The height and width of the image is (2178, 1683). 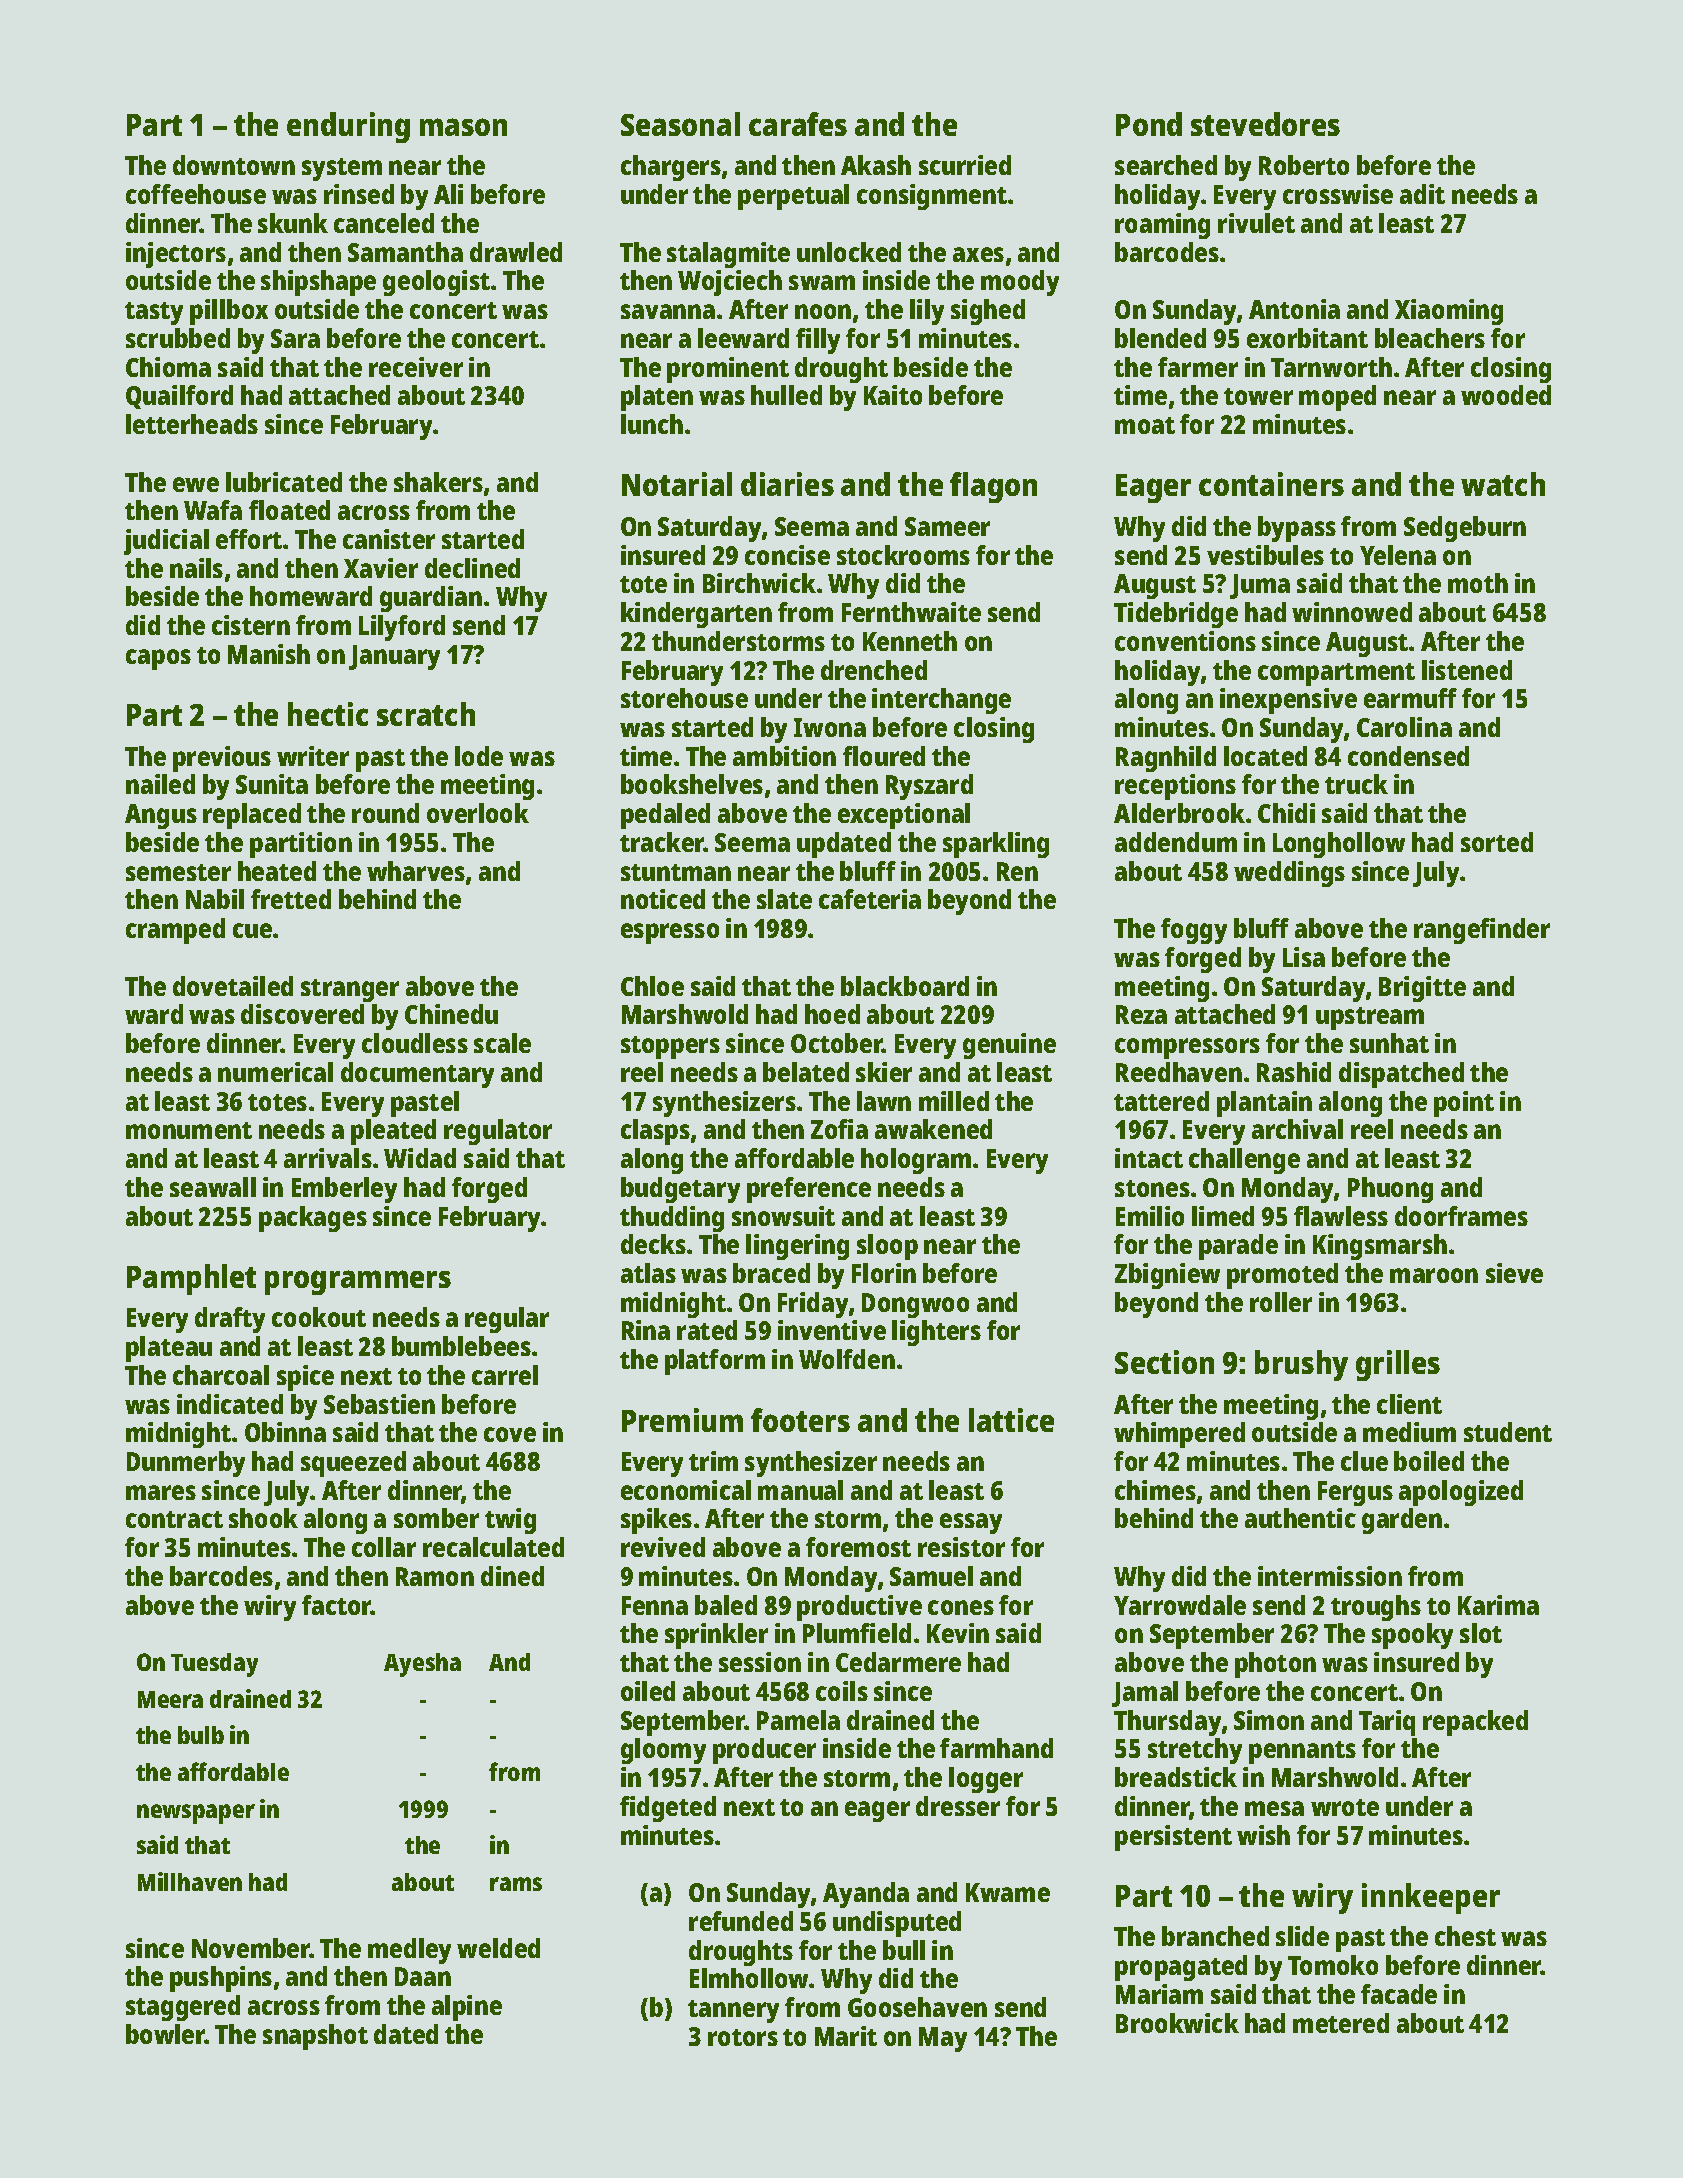 What do you see at coordinates (1412, 1636) in the image?
I see `spooky` at bounding box center [1412, 1636].
